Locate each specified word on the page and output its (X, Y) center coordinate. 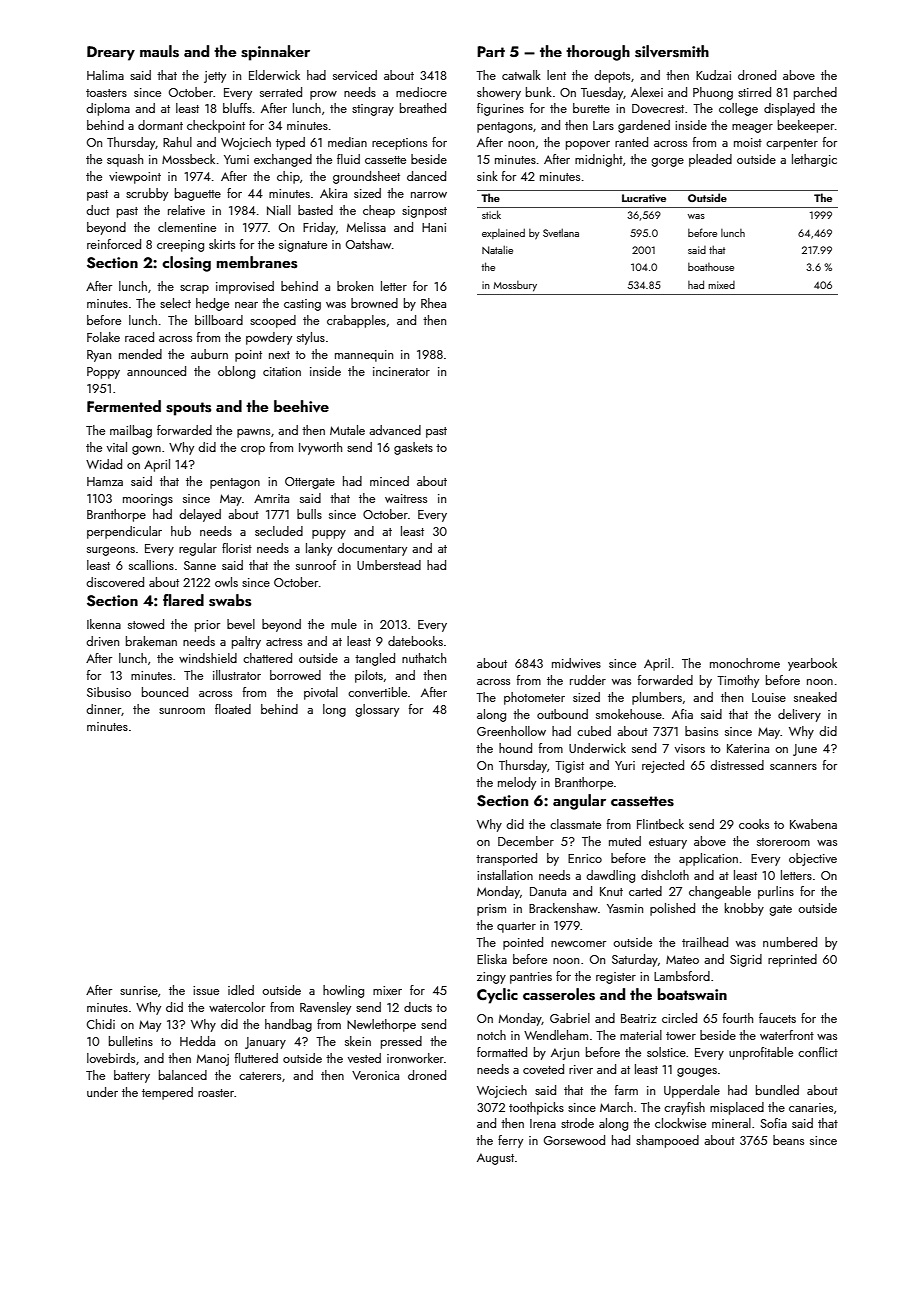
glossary (377, 710)
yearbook (812, 664)
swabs (230, 600)
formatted (502, 1052)
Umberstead (389, 565)
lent (556, 75)
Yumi (236, 159)
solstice (666, 1052)
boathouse (711, 267)
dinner (103, 709)
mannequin (364, 356)
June (805, 750)
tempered (167, 1093)
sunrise (139, 990)
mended (140, 354)
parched (815, 93)
